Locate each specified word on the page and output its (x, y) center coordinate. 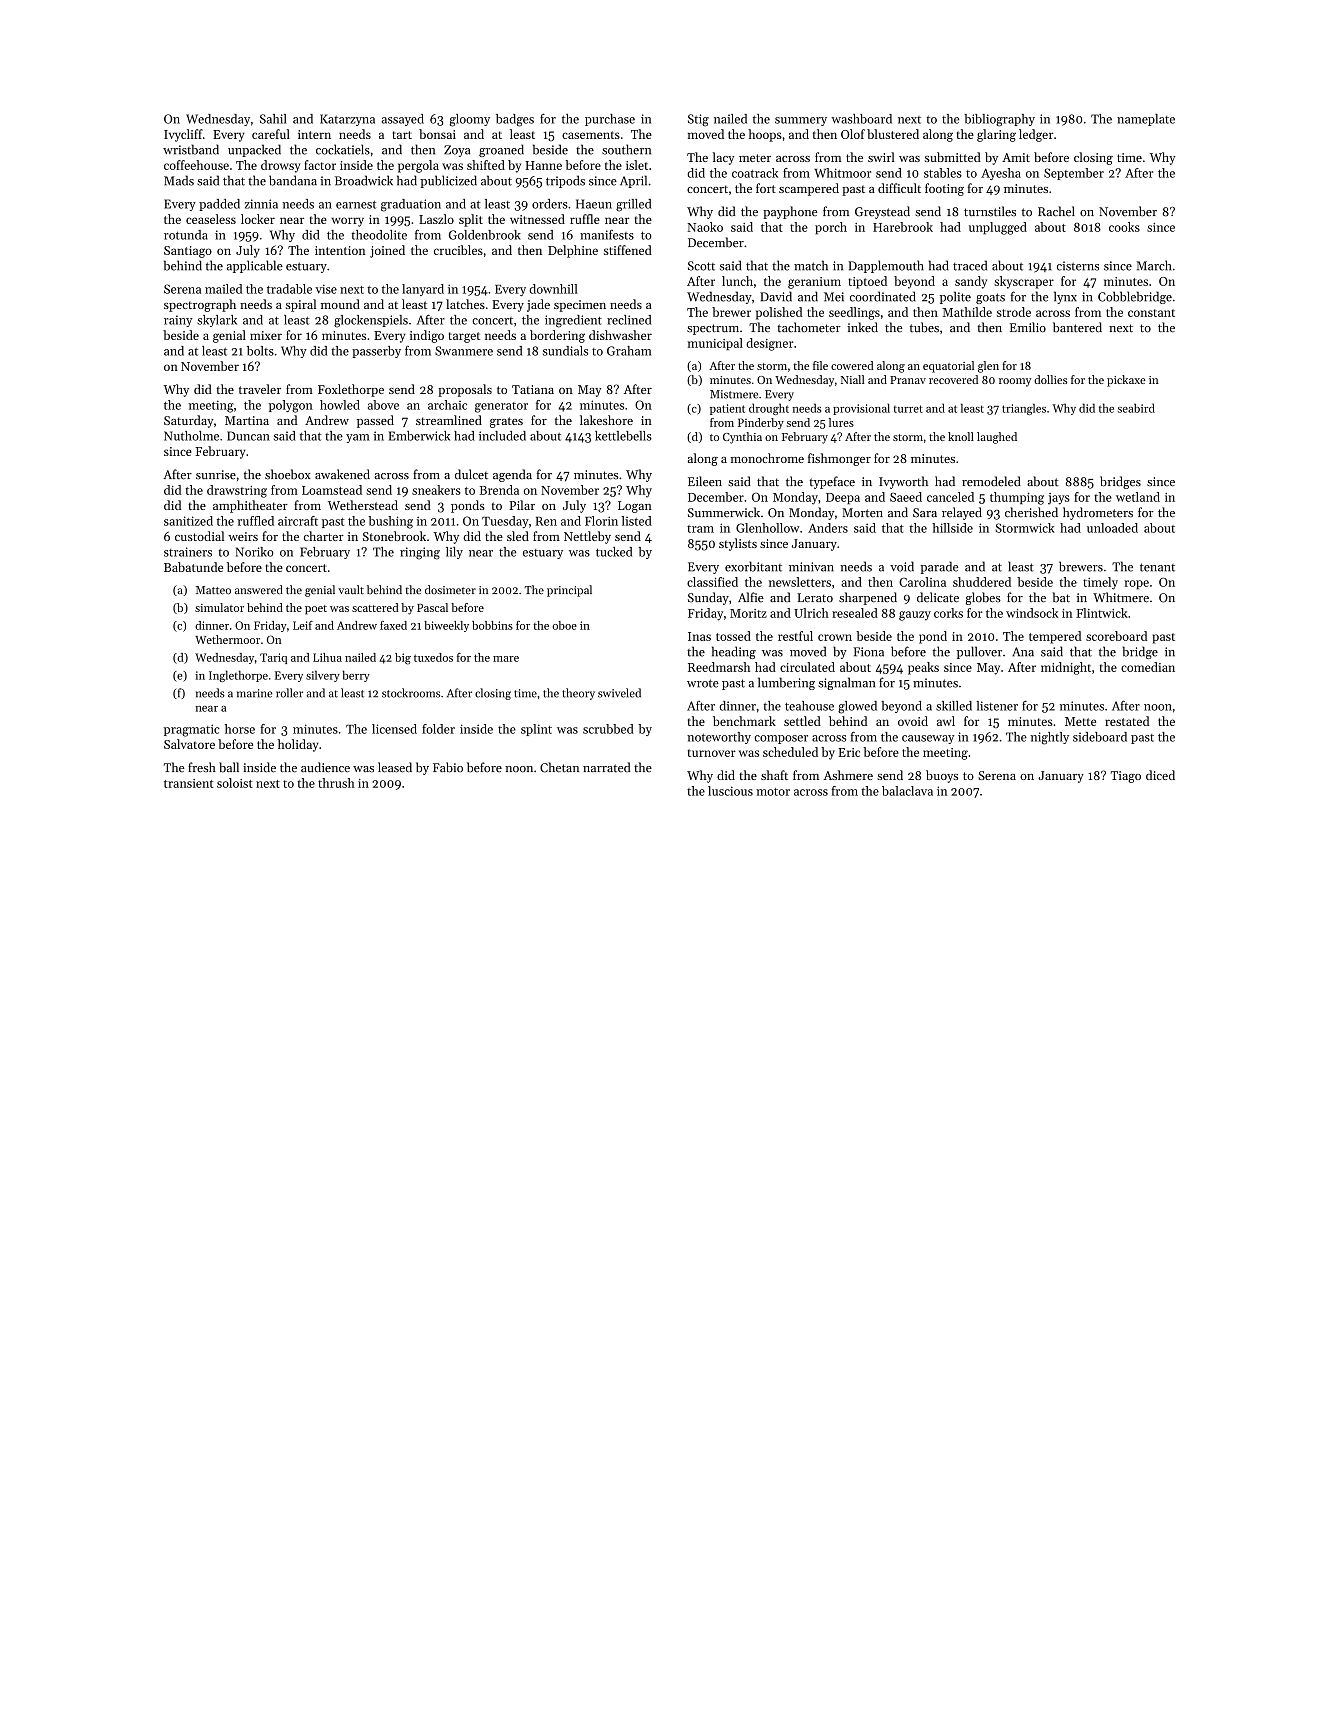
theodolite (379, 235)
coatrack (755, 173)
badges (515, 120)
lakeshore (606, 420)
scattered (375, 607)
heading (734, 652)
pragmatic (192, 730)
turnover (712, 753)
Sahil (273, 119)
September (1074, 174)
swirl (881, 157)
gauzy (915, 616)
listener (997, 706)
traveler (260, 389)
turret (908, 409)
